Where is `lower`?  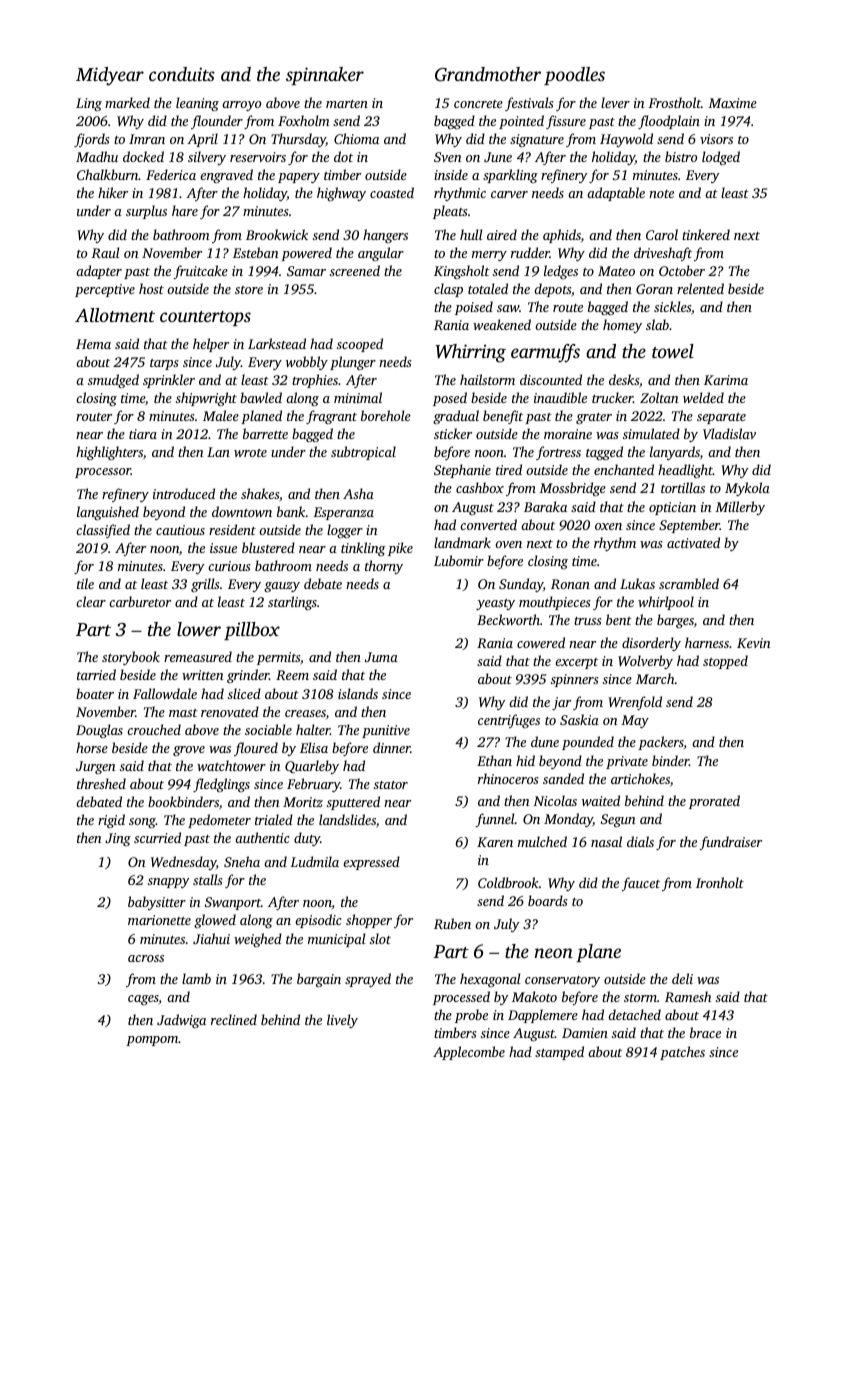
lower is located at coordinates (199, 629).
